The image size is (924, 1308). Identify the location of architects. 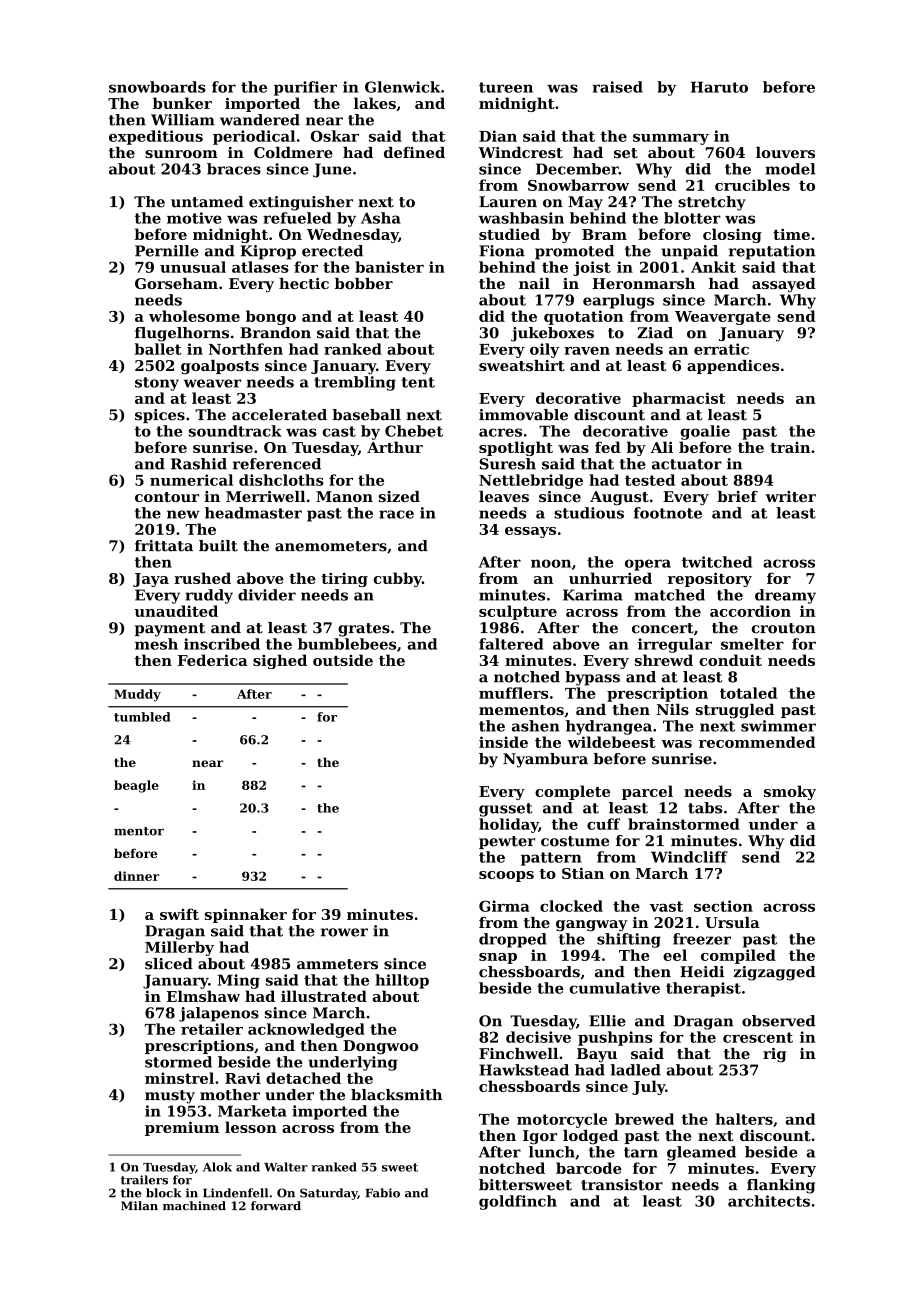
(769, 1201).
